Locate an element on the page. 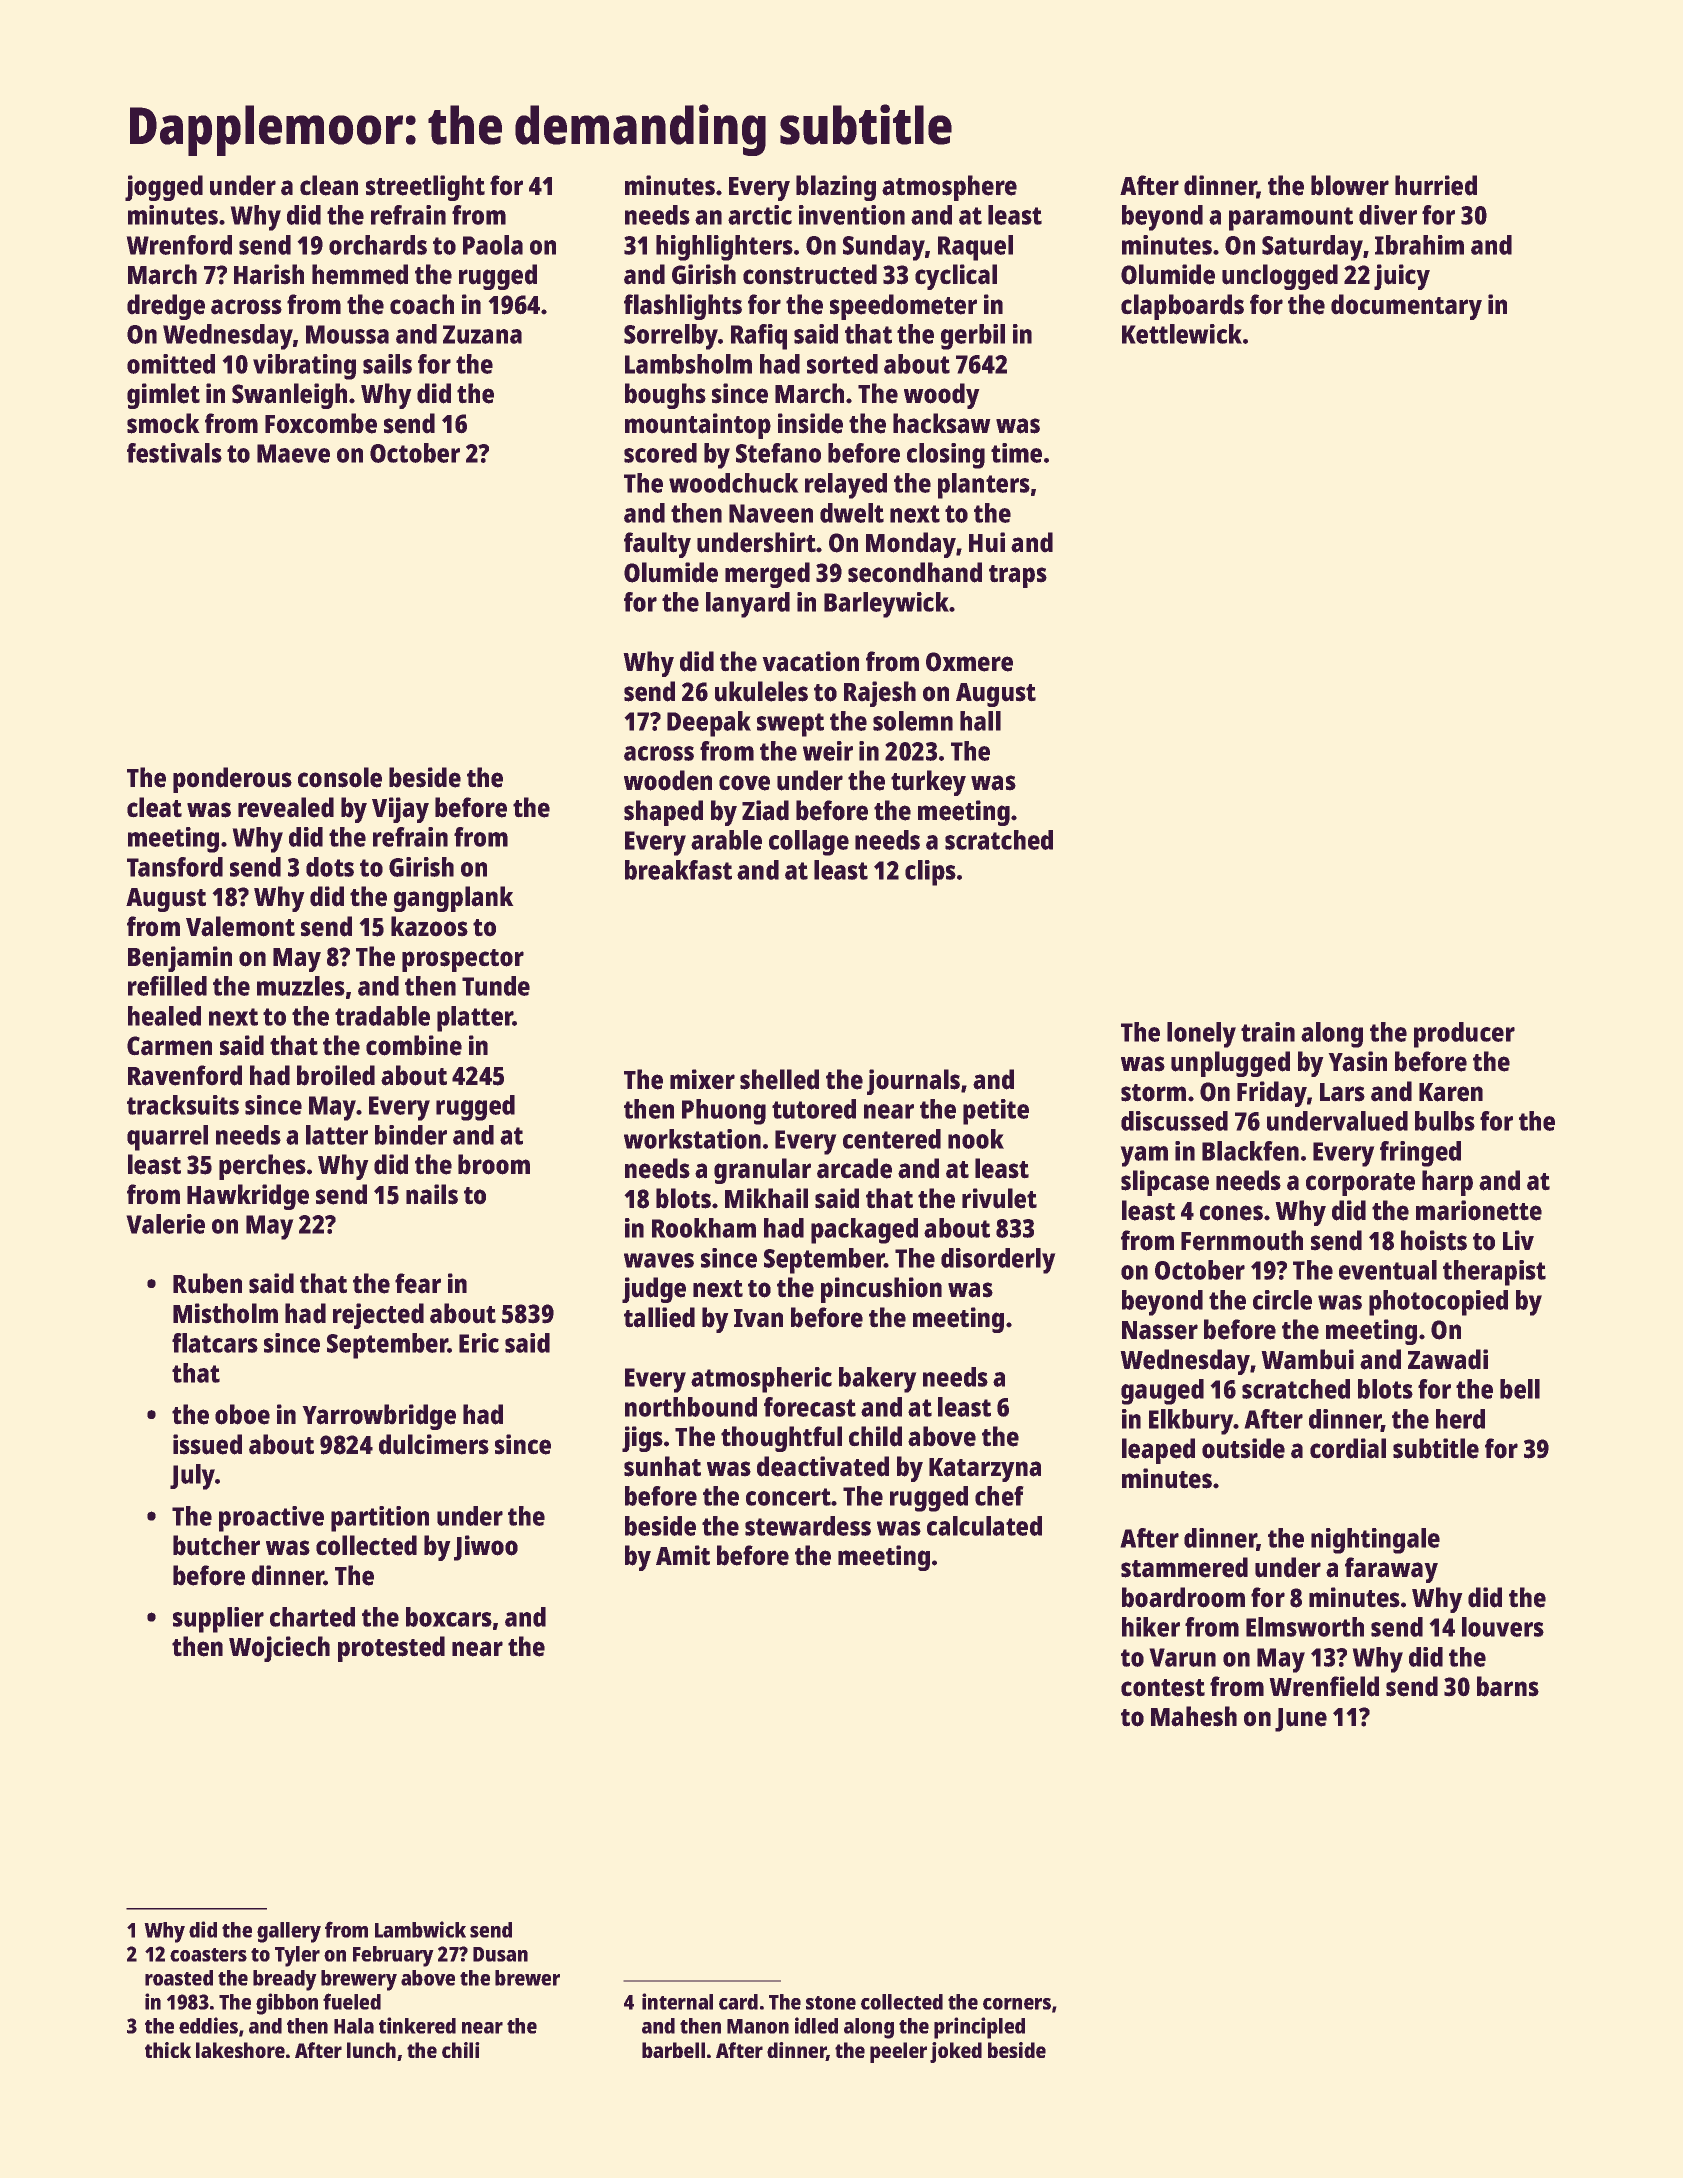  Manon is located at coordinates (758, 2026).
